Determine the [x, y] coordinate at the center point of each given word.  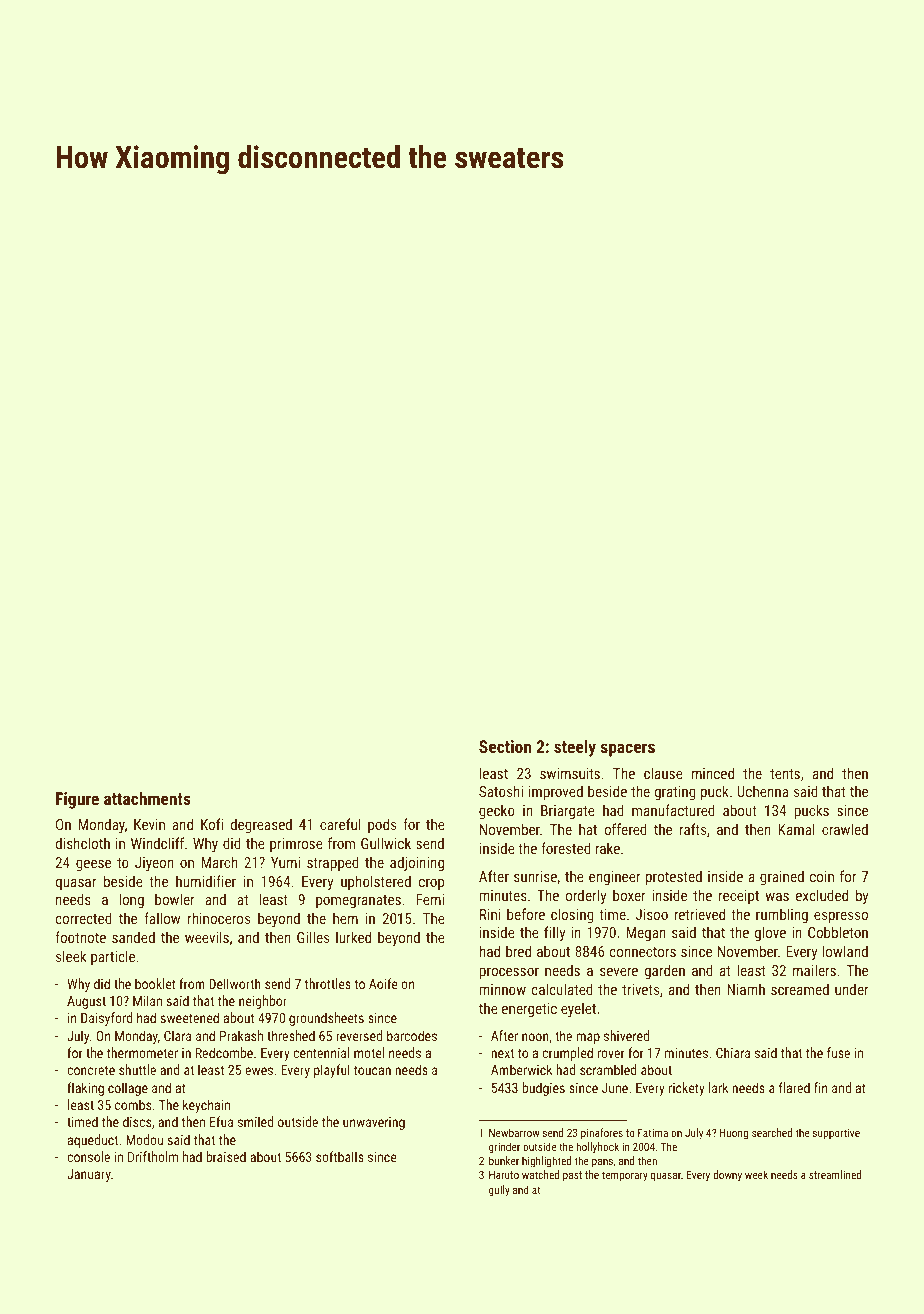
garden [664, 971]
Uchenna [762, 791]
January [89, 1175]
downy [727, 1176]
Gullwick [386, 843]
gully [499, 1191]
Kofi [212, 824]
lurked [353, 937]
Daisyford [107, 1019]
